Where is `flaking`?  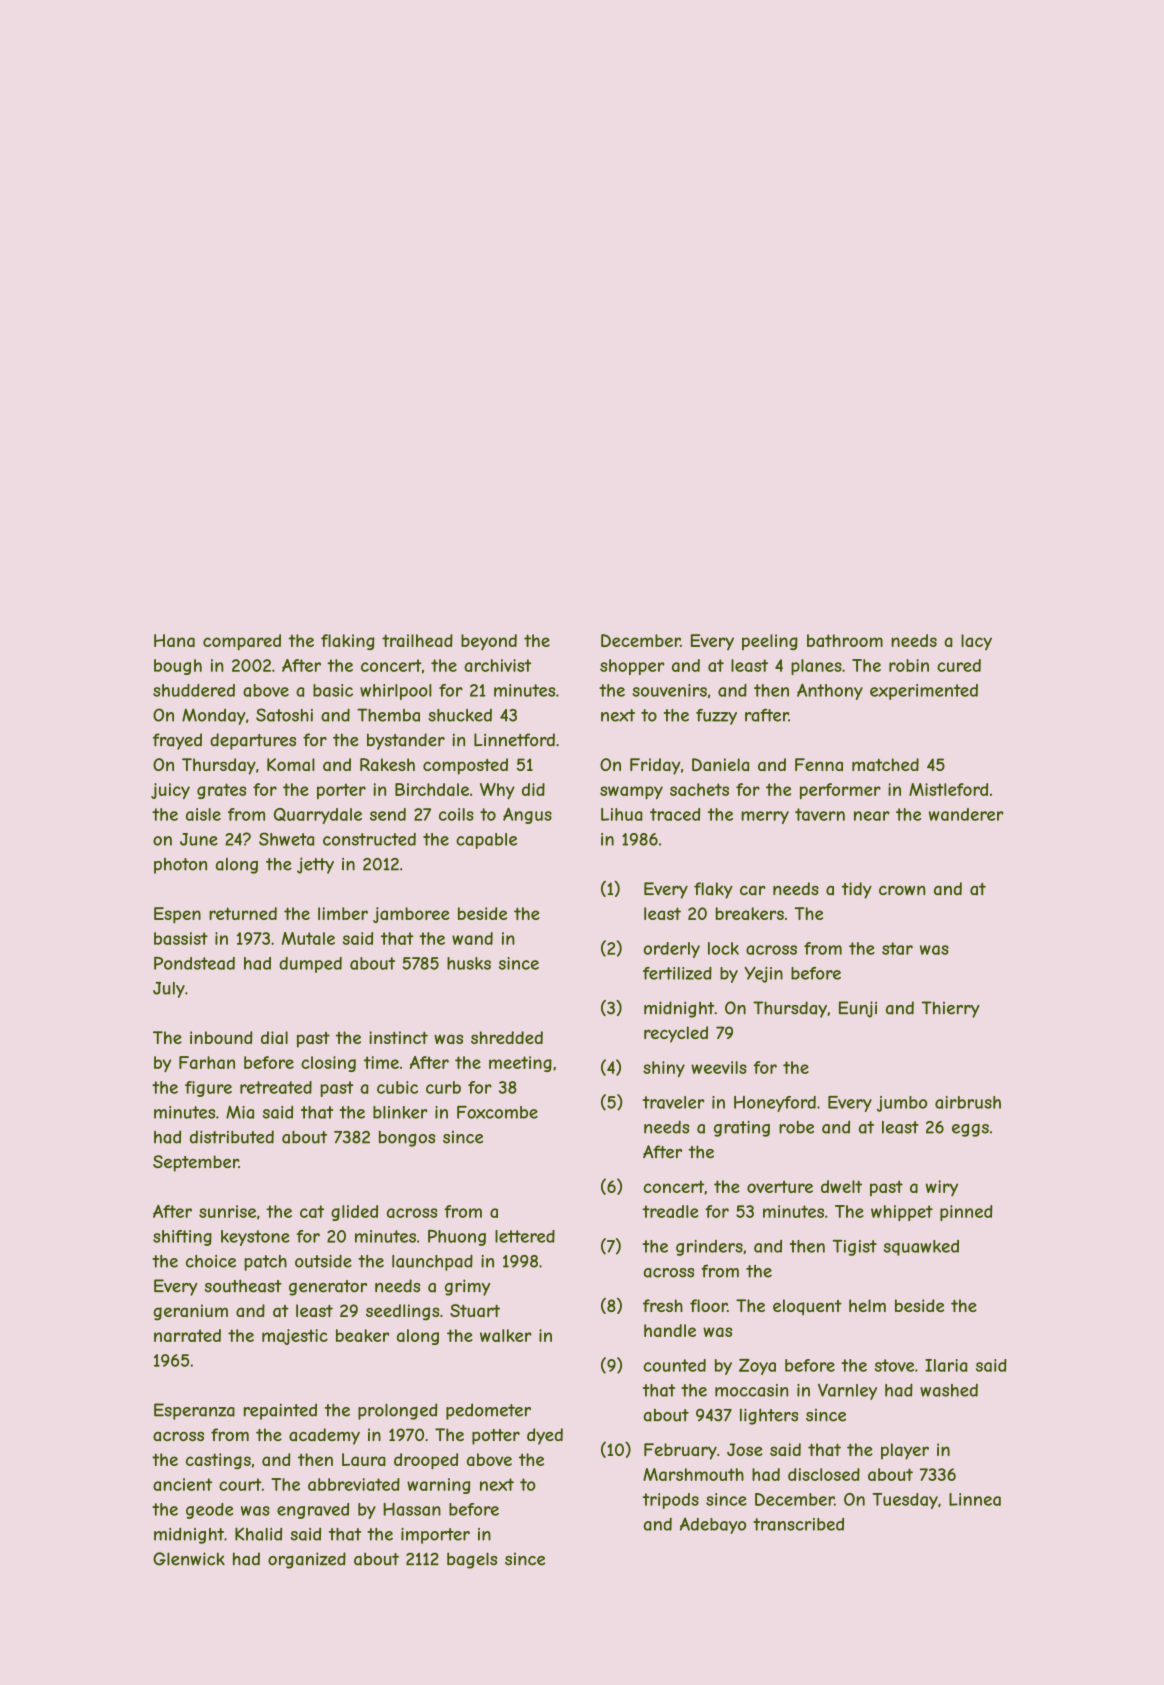
flaking is located at coordinates (348, 642).
